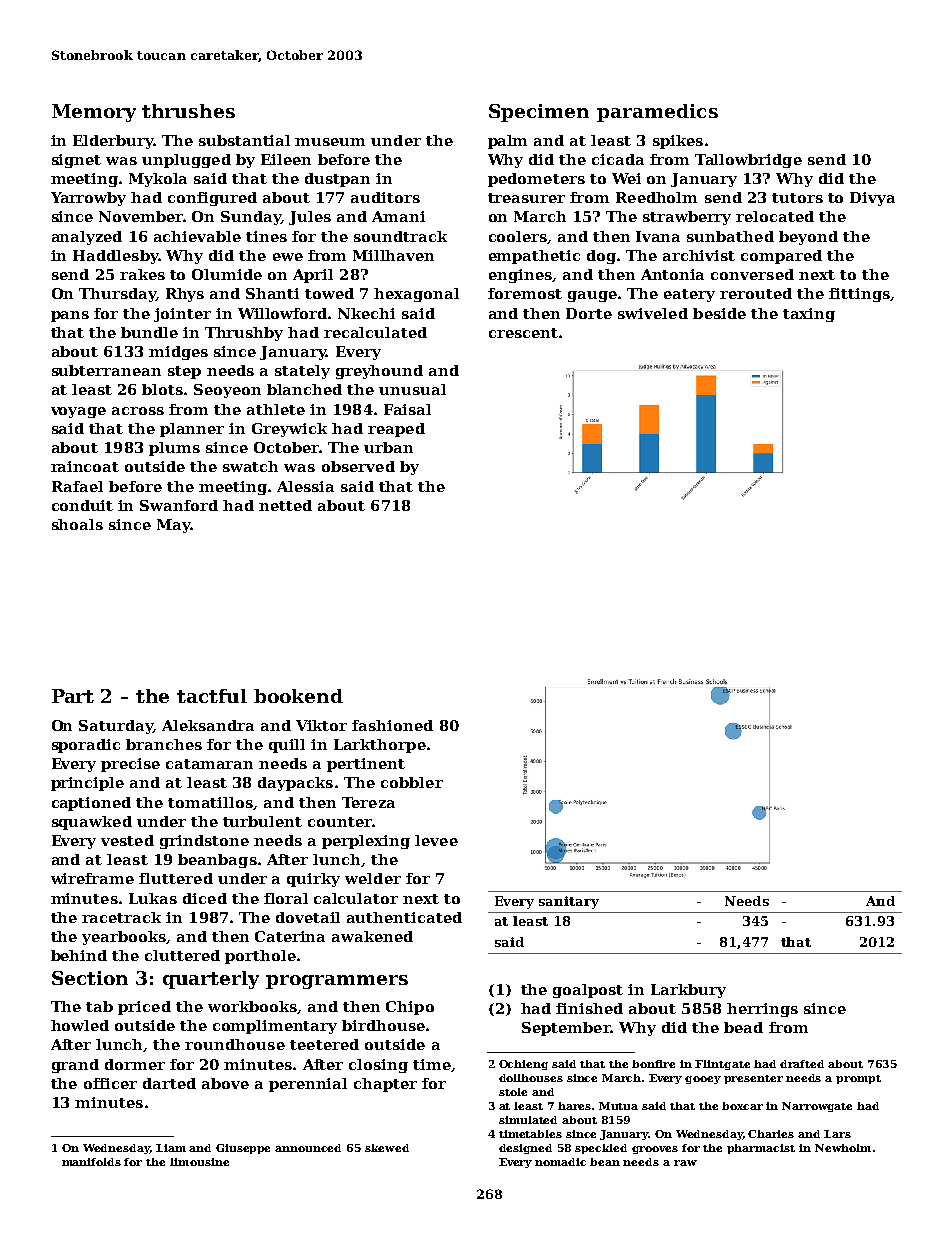 This screenshot has height=1233, width=952. I want to click on tactful, so click(212, 696).
